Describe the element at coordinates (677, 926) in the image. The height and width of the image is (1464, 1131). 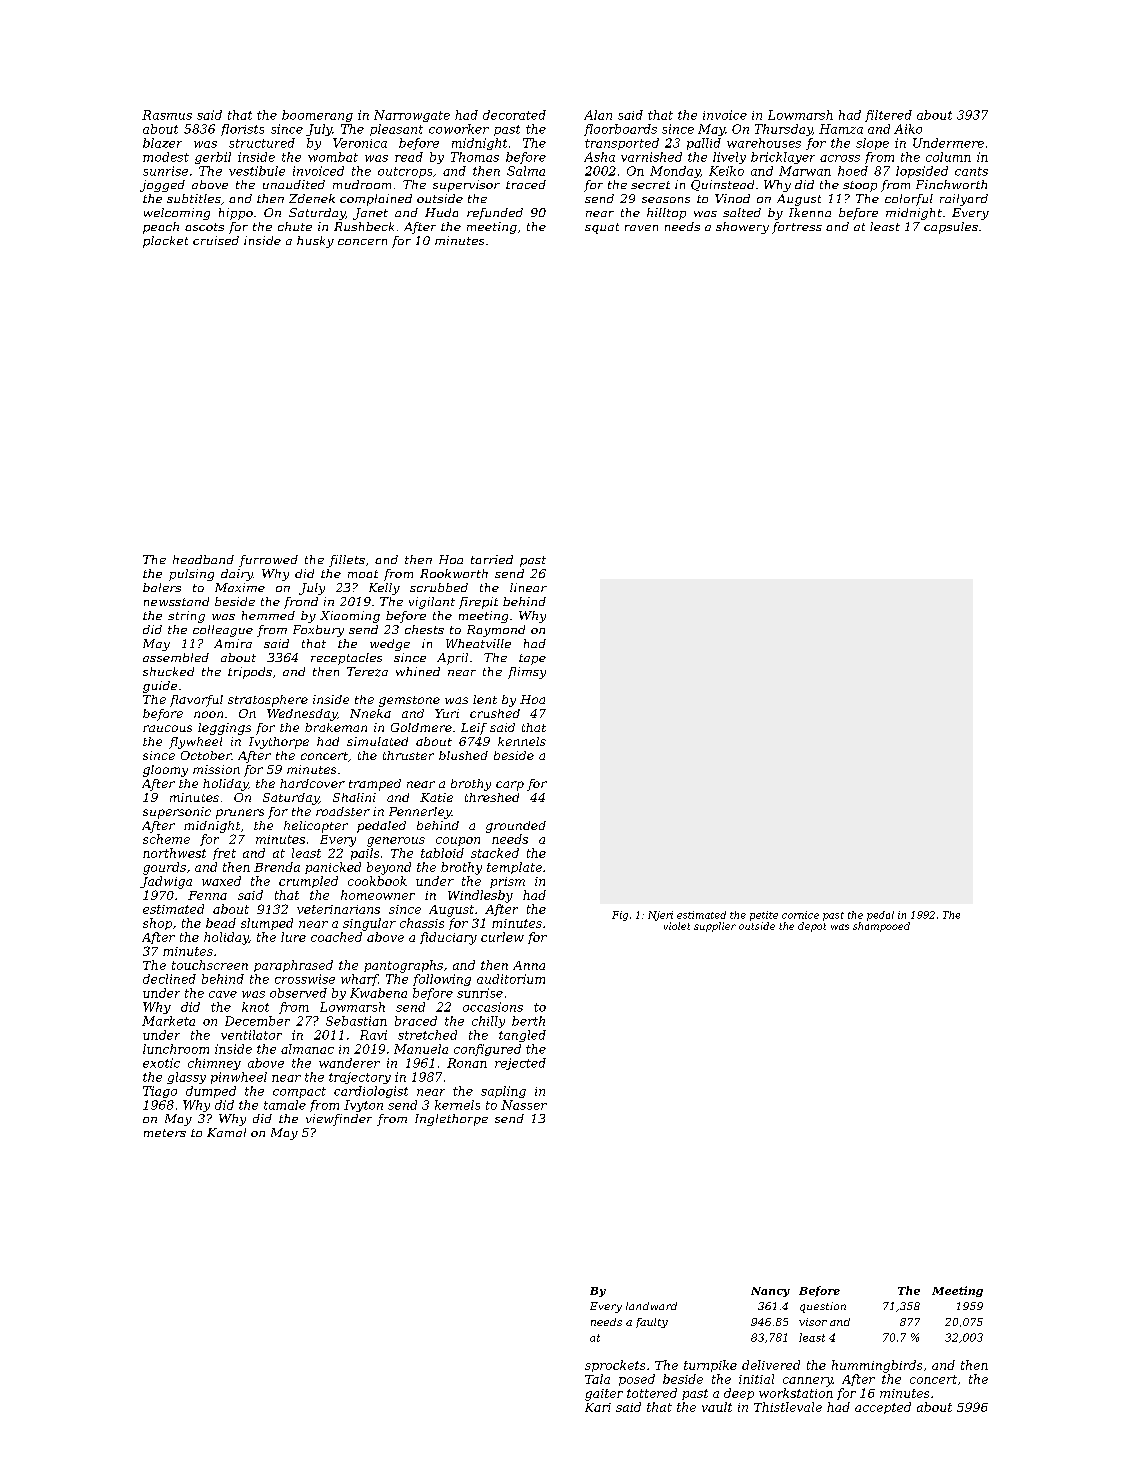
I see `violet` at that location.
